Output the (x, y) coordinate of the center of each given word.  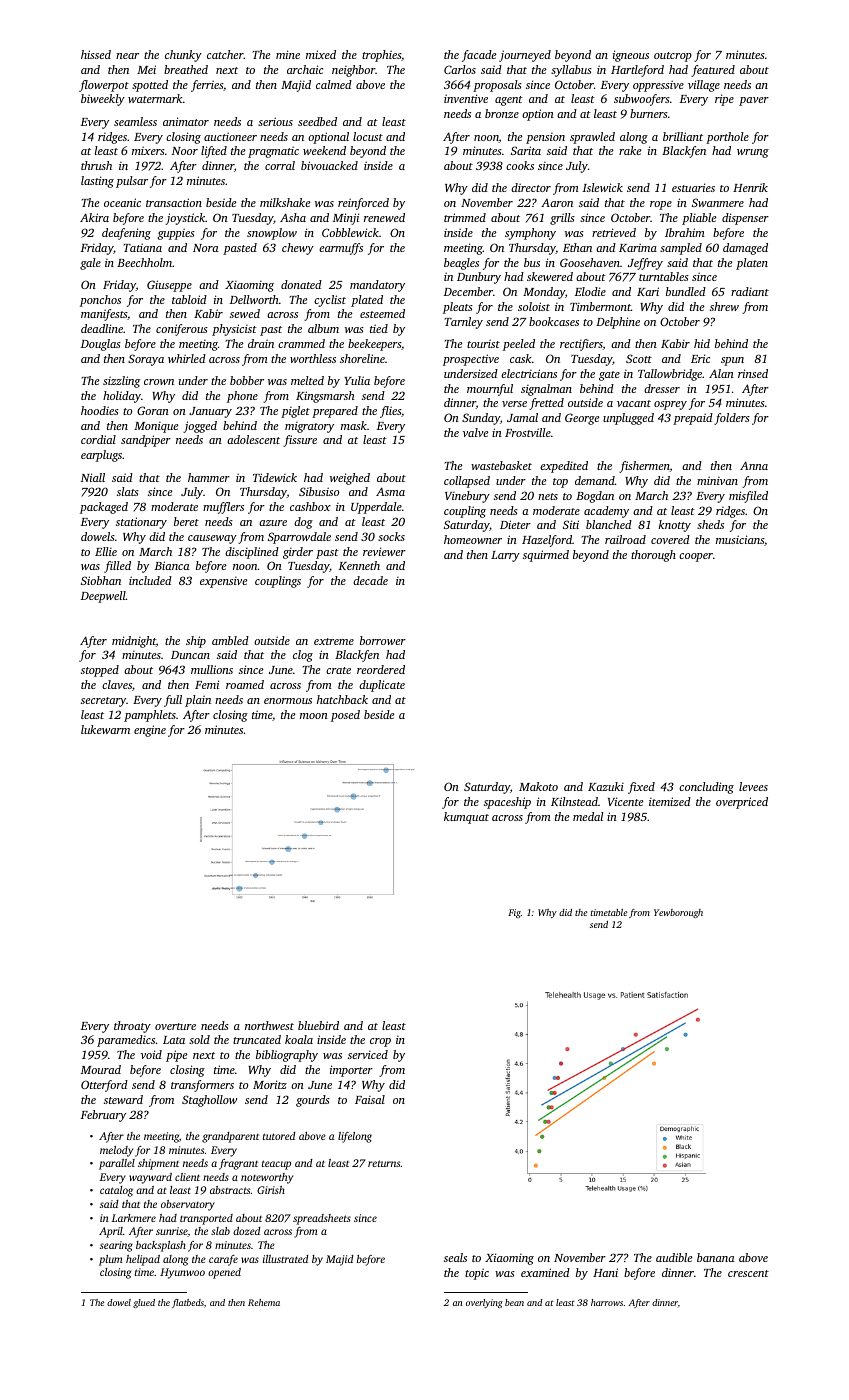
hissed (96, 54)
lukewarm (105, 729)
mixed (321, 54)
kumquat (466, 818)
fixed (641, 788)
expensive (223, 582)
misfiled (748, 497)
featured (713, 71)
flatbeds (188, 1303)
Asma (390, 491)
